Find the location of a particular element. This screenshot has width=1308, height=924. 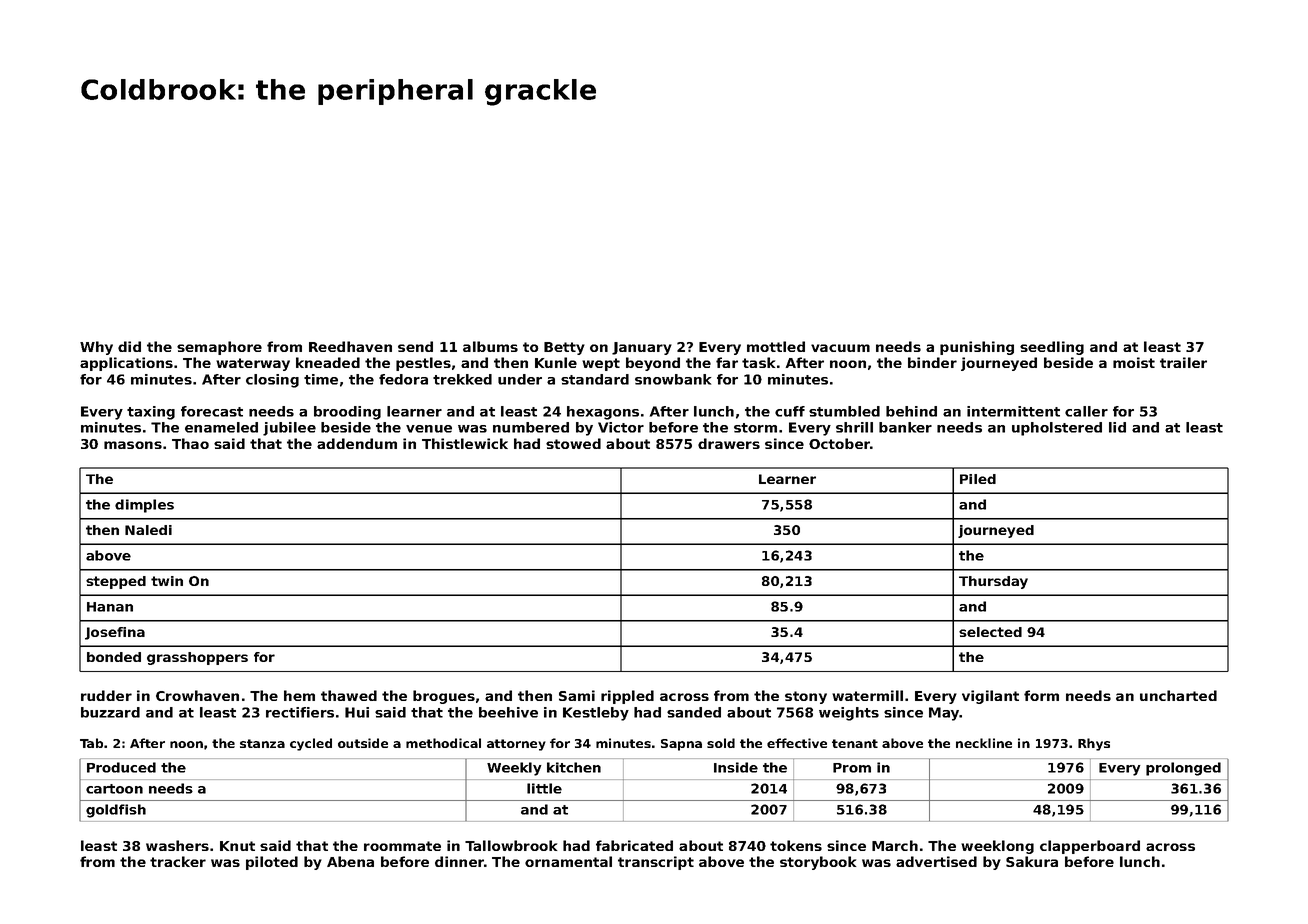

Knut is located at coordinates (237, 846).
